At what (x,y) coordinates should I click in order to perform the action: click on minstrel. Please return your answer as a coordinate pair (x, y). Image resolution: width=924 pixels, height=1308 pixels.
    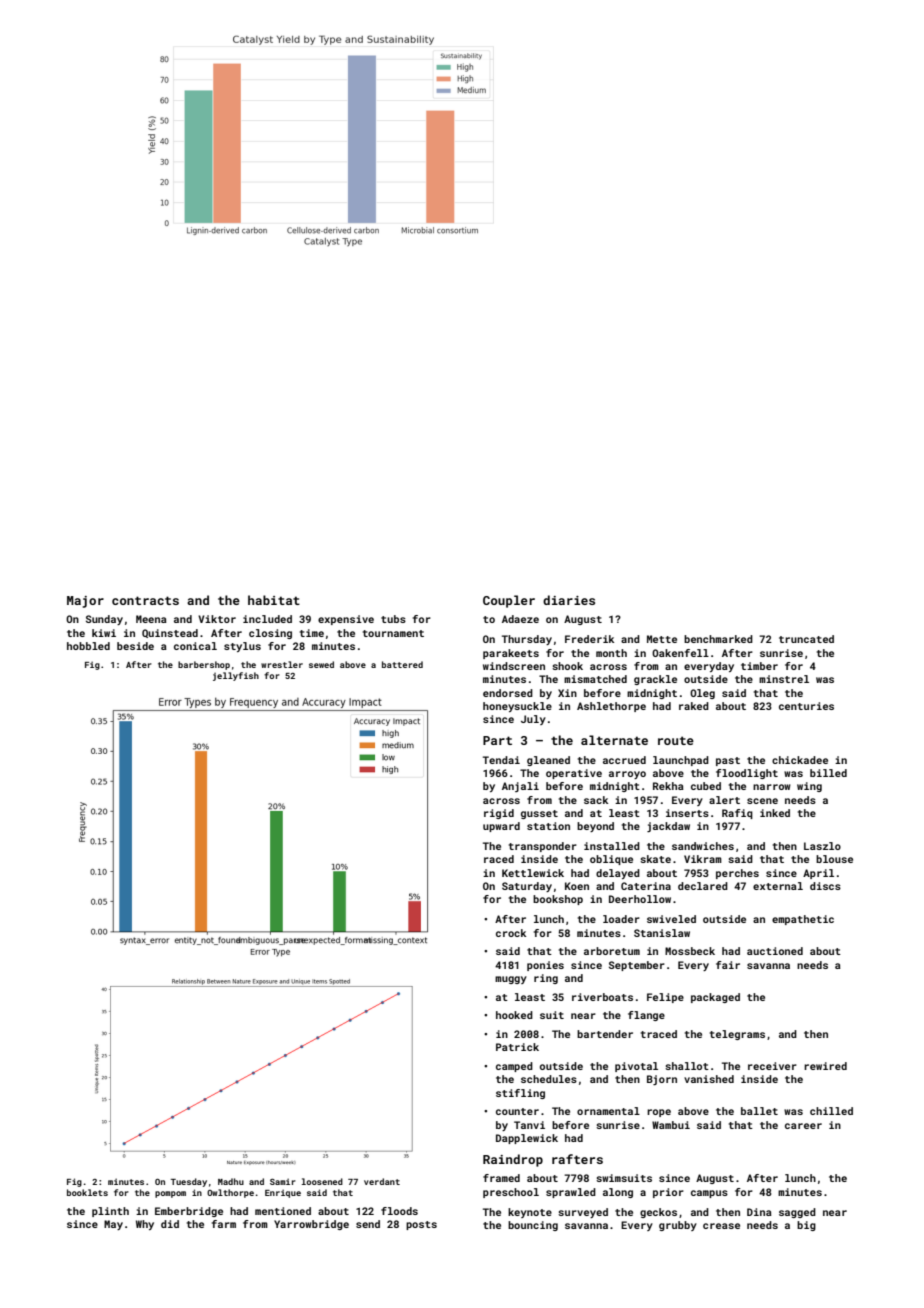
    Looking at the image, I should click on (784, 679).
